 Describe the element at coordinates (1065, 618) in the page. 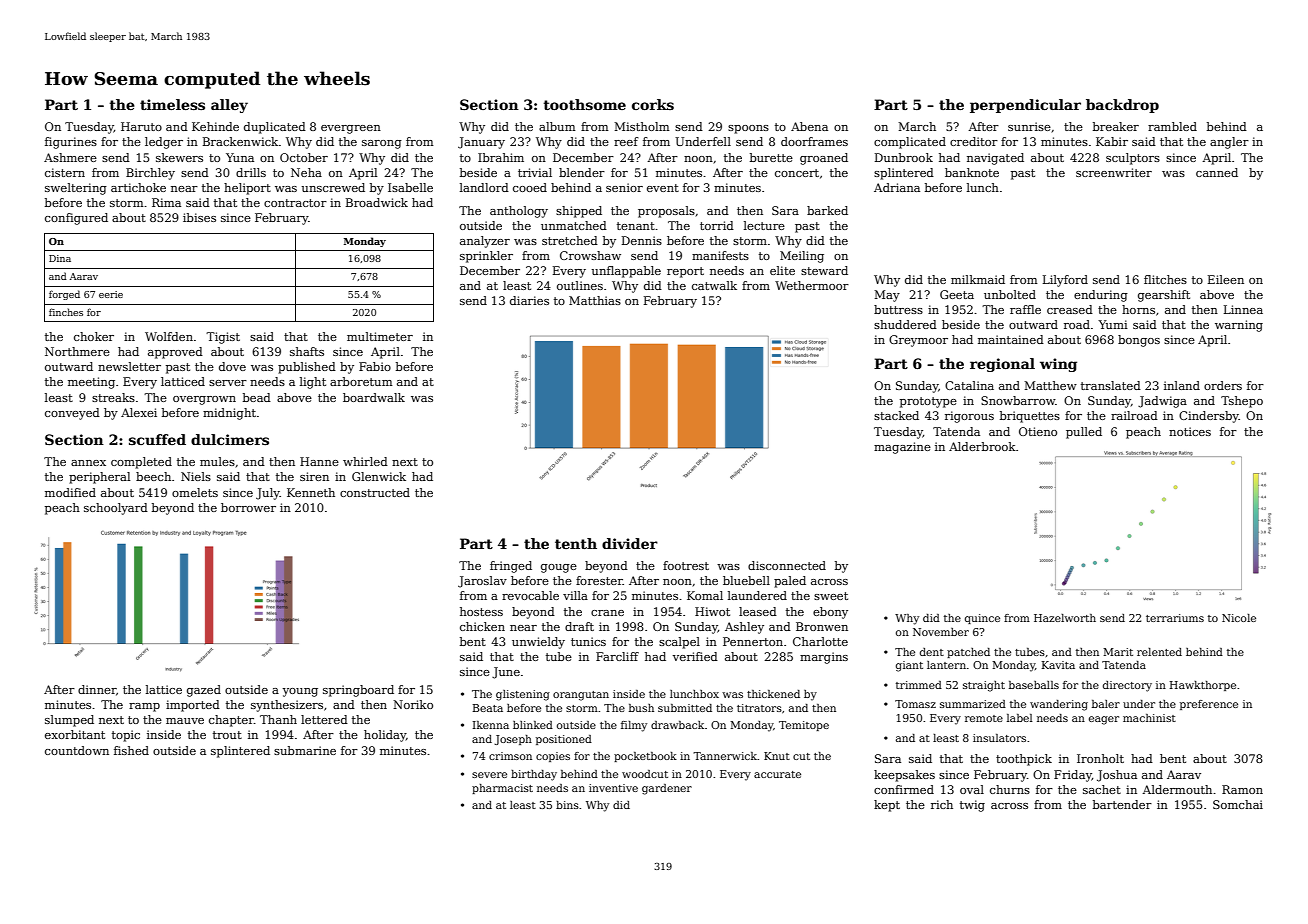

I see `Hazelworth` at that location.
